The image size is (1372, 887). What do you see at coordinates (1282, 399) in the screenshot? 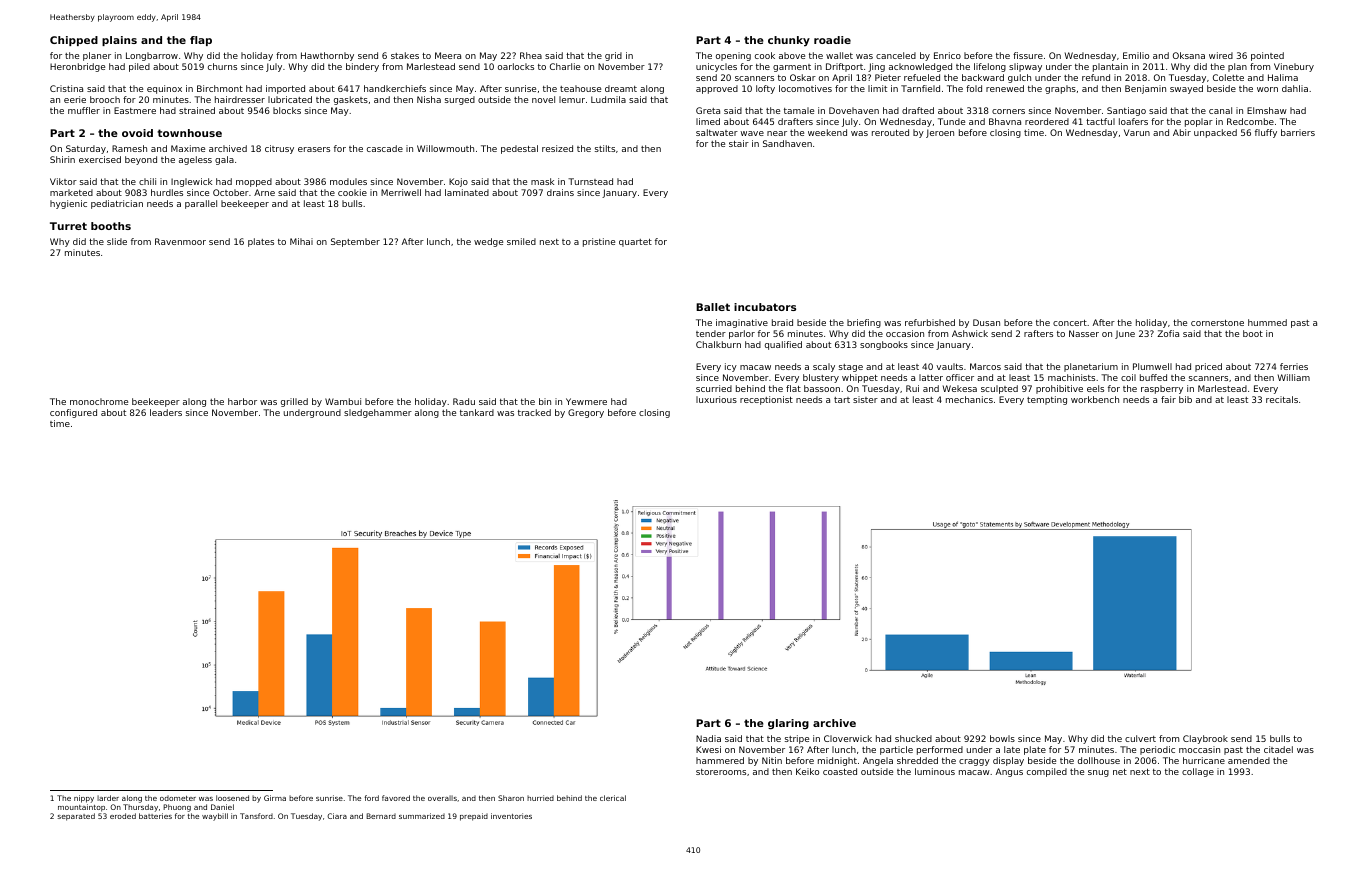
I see `recitals` at bounding box center [1282, 399].
